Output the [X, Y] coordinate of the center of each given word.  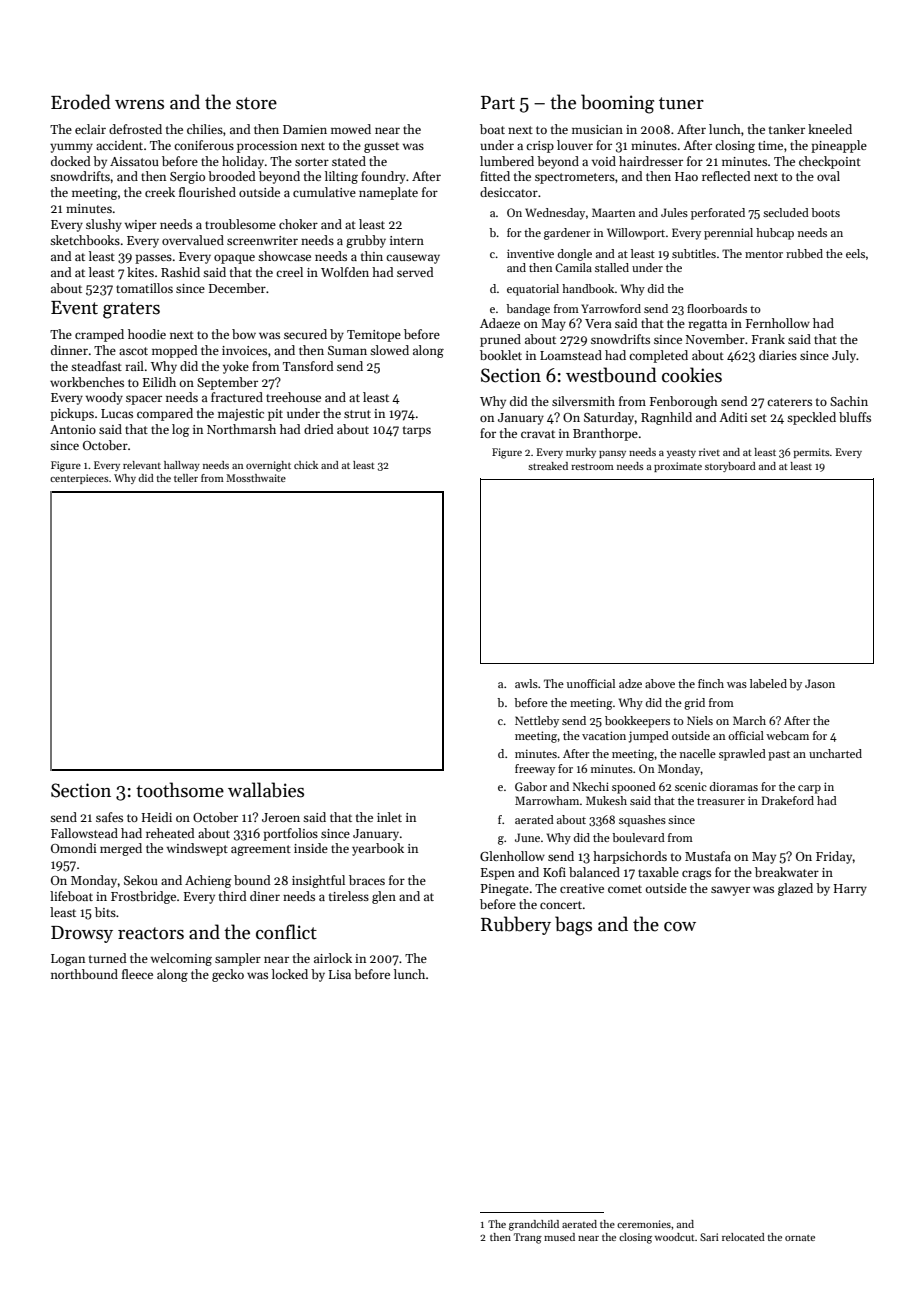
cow [680, 927]
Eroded [81, 102]
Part [498, 103]
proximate [678, 467]
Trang [528, 1238]
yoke [236, 367]
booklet [501, 355]
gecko [228, 975]
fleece [137, 974]
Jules [674, 212]
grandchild [534, 1225]
